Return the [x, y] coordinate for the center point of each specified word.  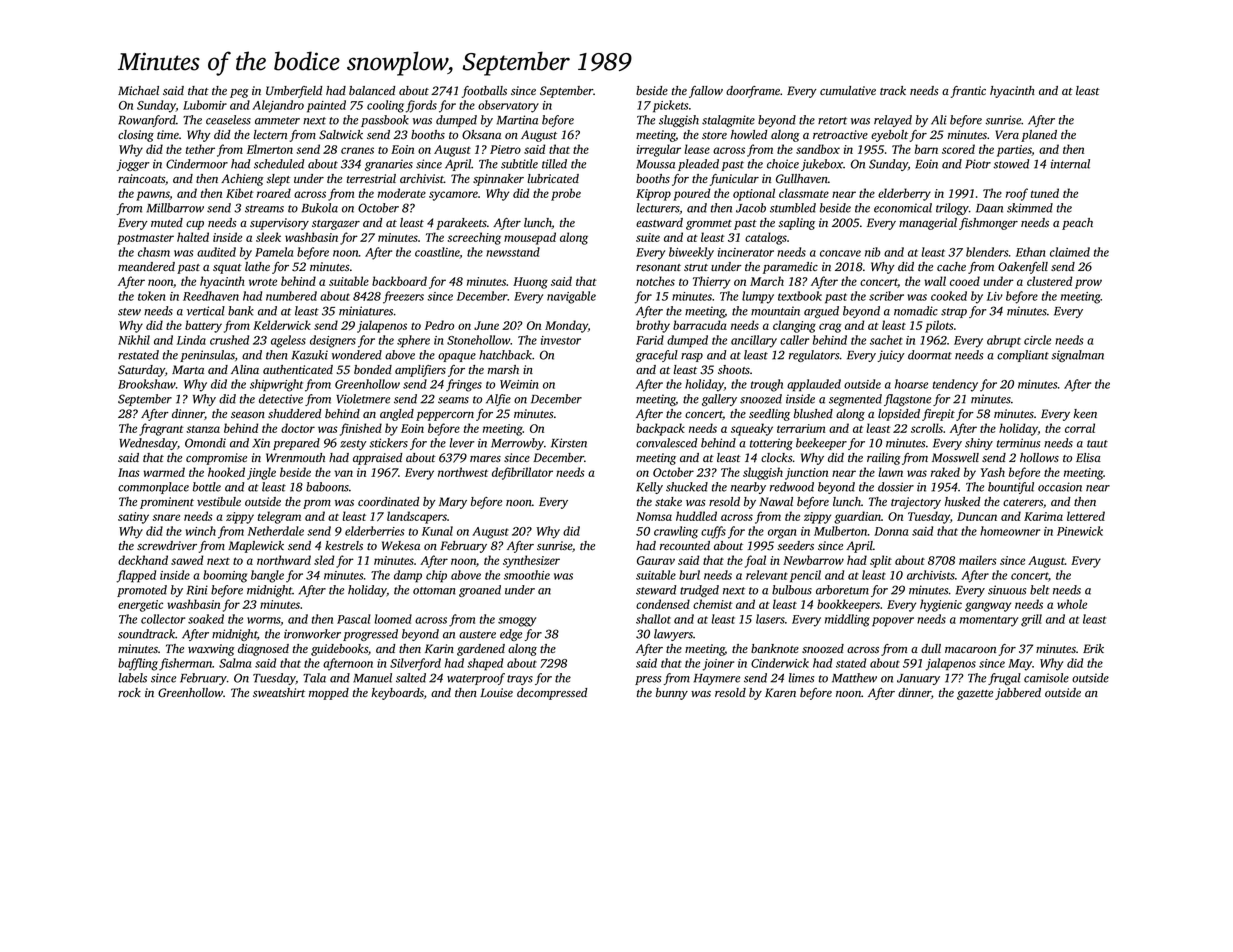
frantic [968, 92]
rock [129, 692]
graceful [657, 356]
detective [281, 399]
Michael [138, 90]
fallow [706, 92]
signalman [1077, 356]
